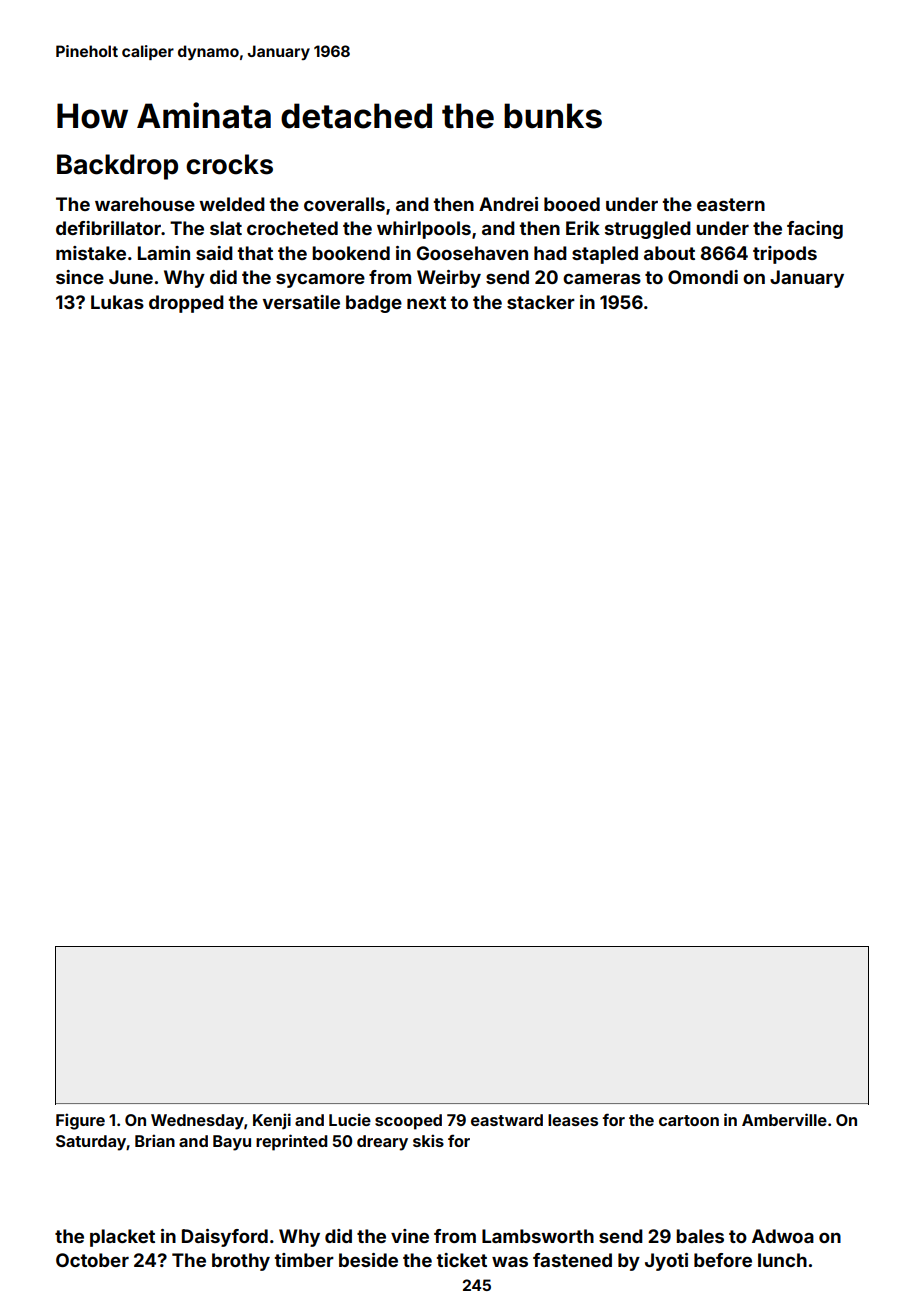 The width and height of the page is (924, 1314). Describe the element at coordinates (573, 1120) in the page. I see `leases` at that location.
